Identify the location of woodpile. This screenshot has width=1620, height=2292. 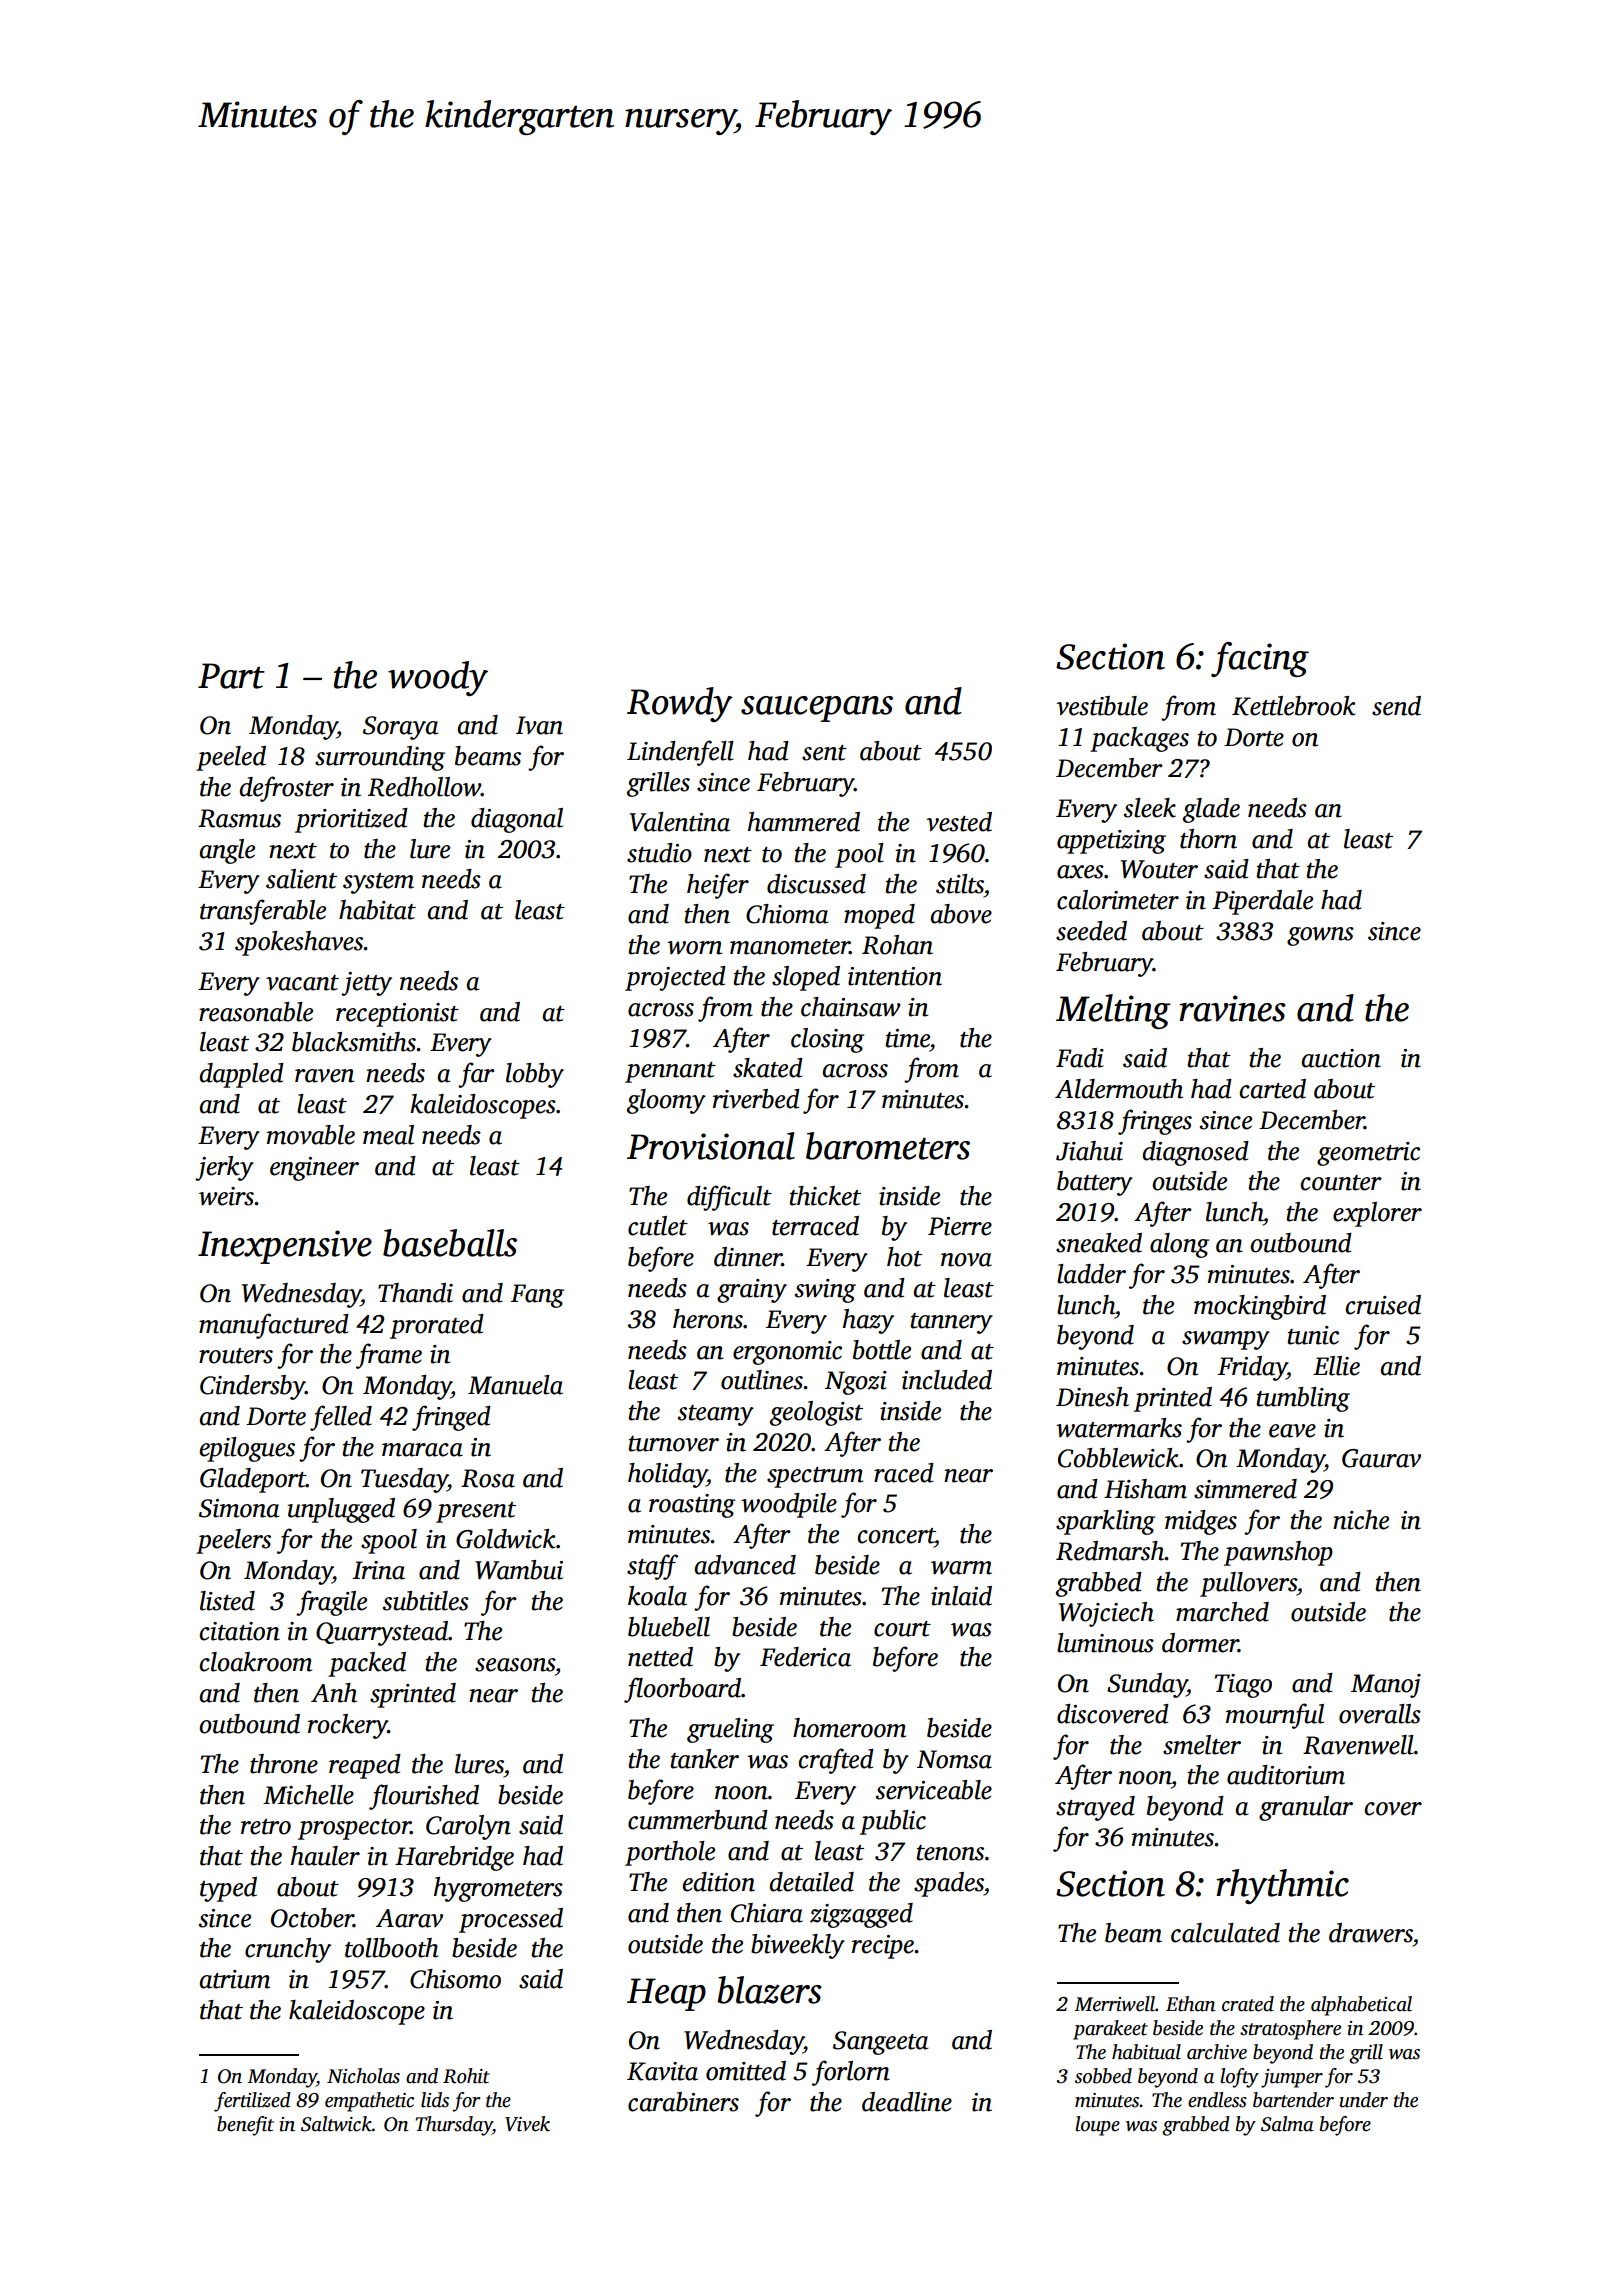
(789, 1505).
